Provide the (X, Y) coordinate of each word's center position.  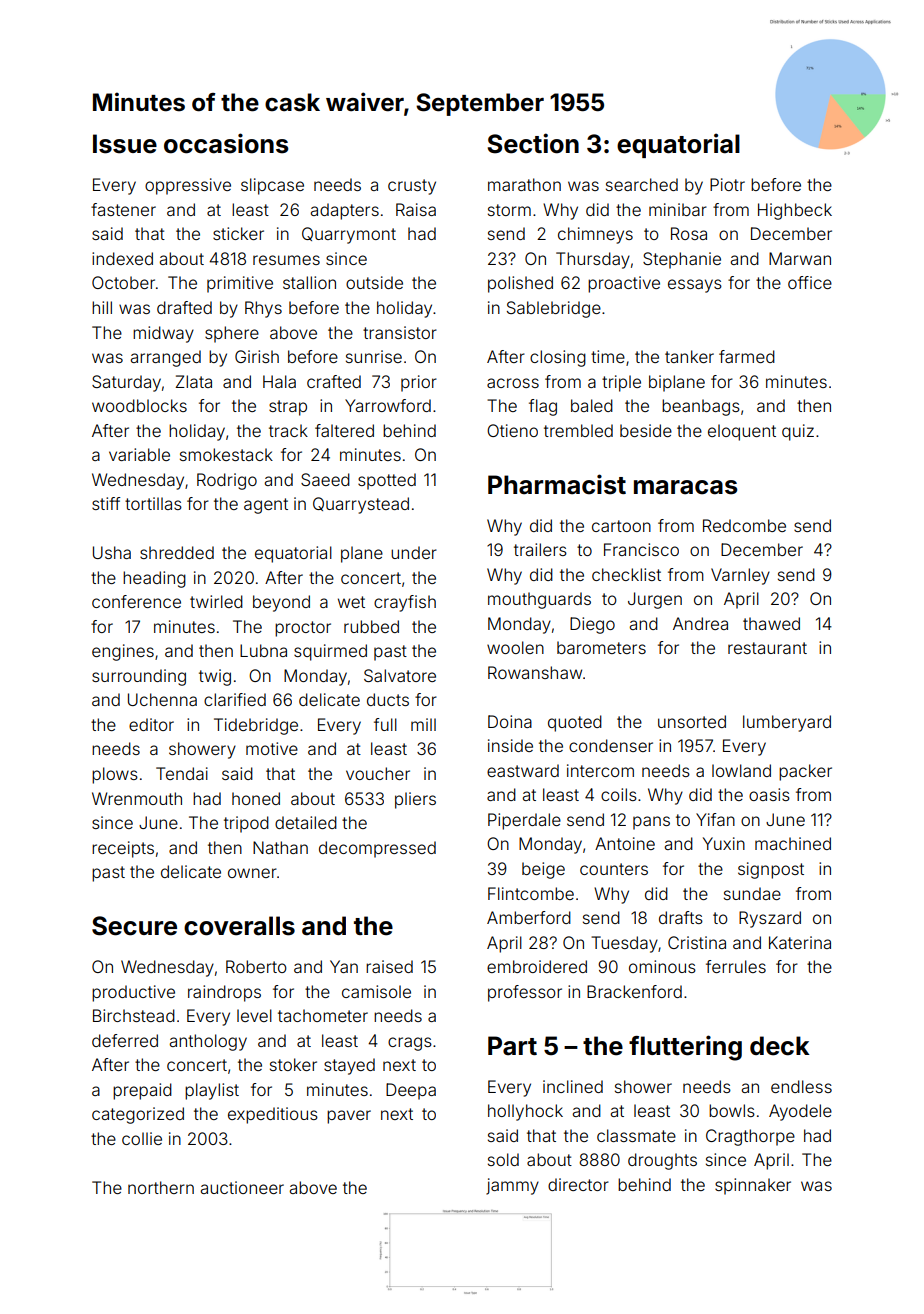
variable (139, 454)
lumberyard (787, 723)
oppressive (188, 186)
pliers (415, 800)
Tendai (182, 773)
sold (503, 1159)
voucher (378, 773)
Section (533, 143)
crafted (334, 381)
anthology (208, 1042)
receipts (123, 849)
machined (793, 843)
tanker (689, 356)
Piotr (727, 184)
